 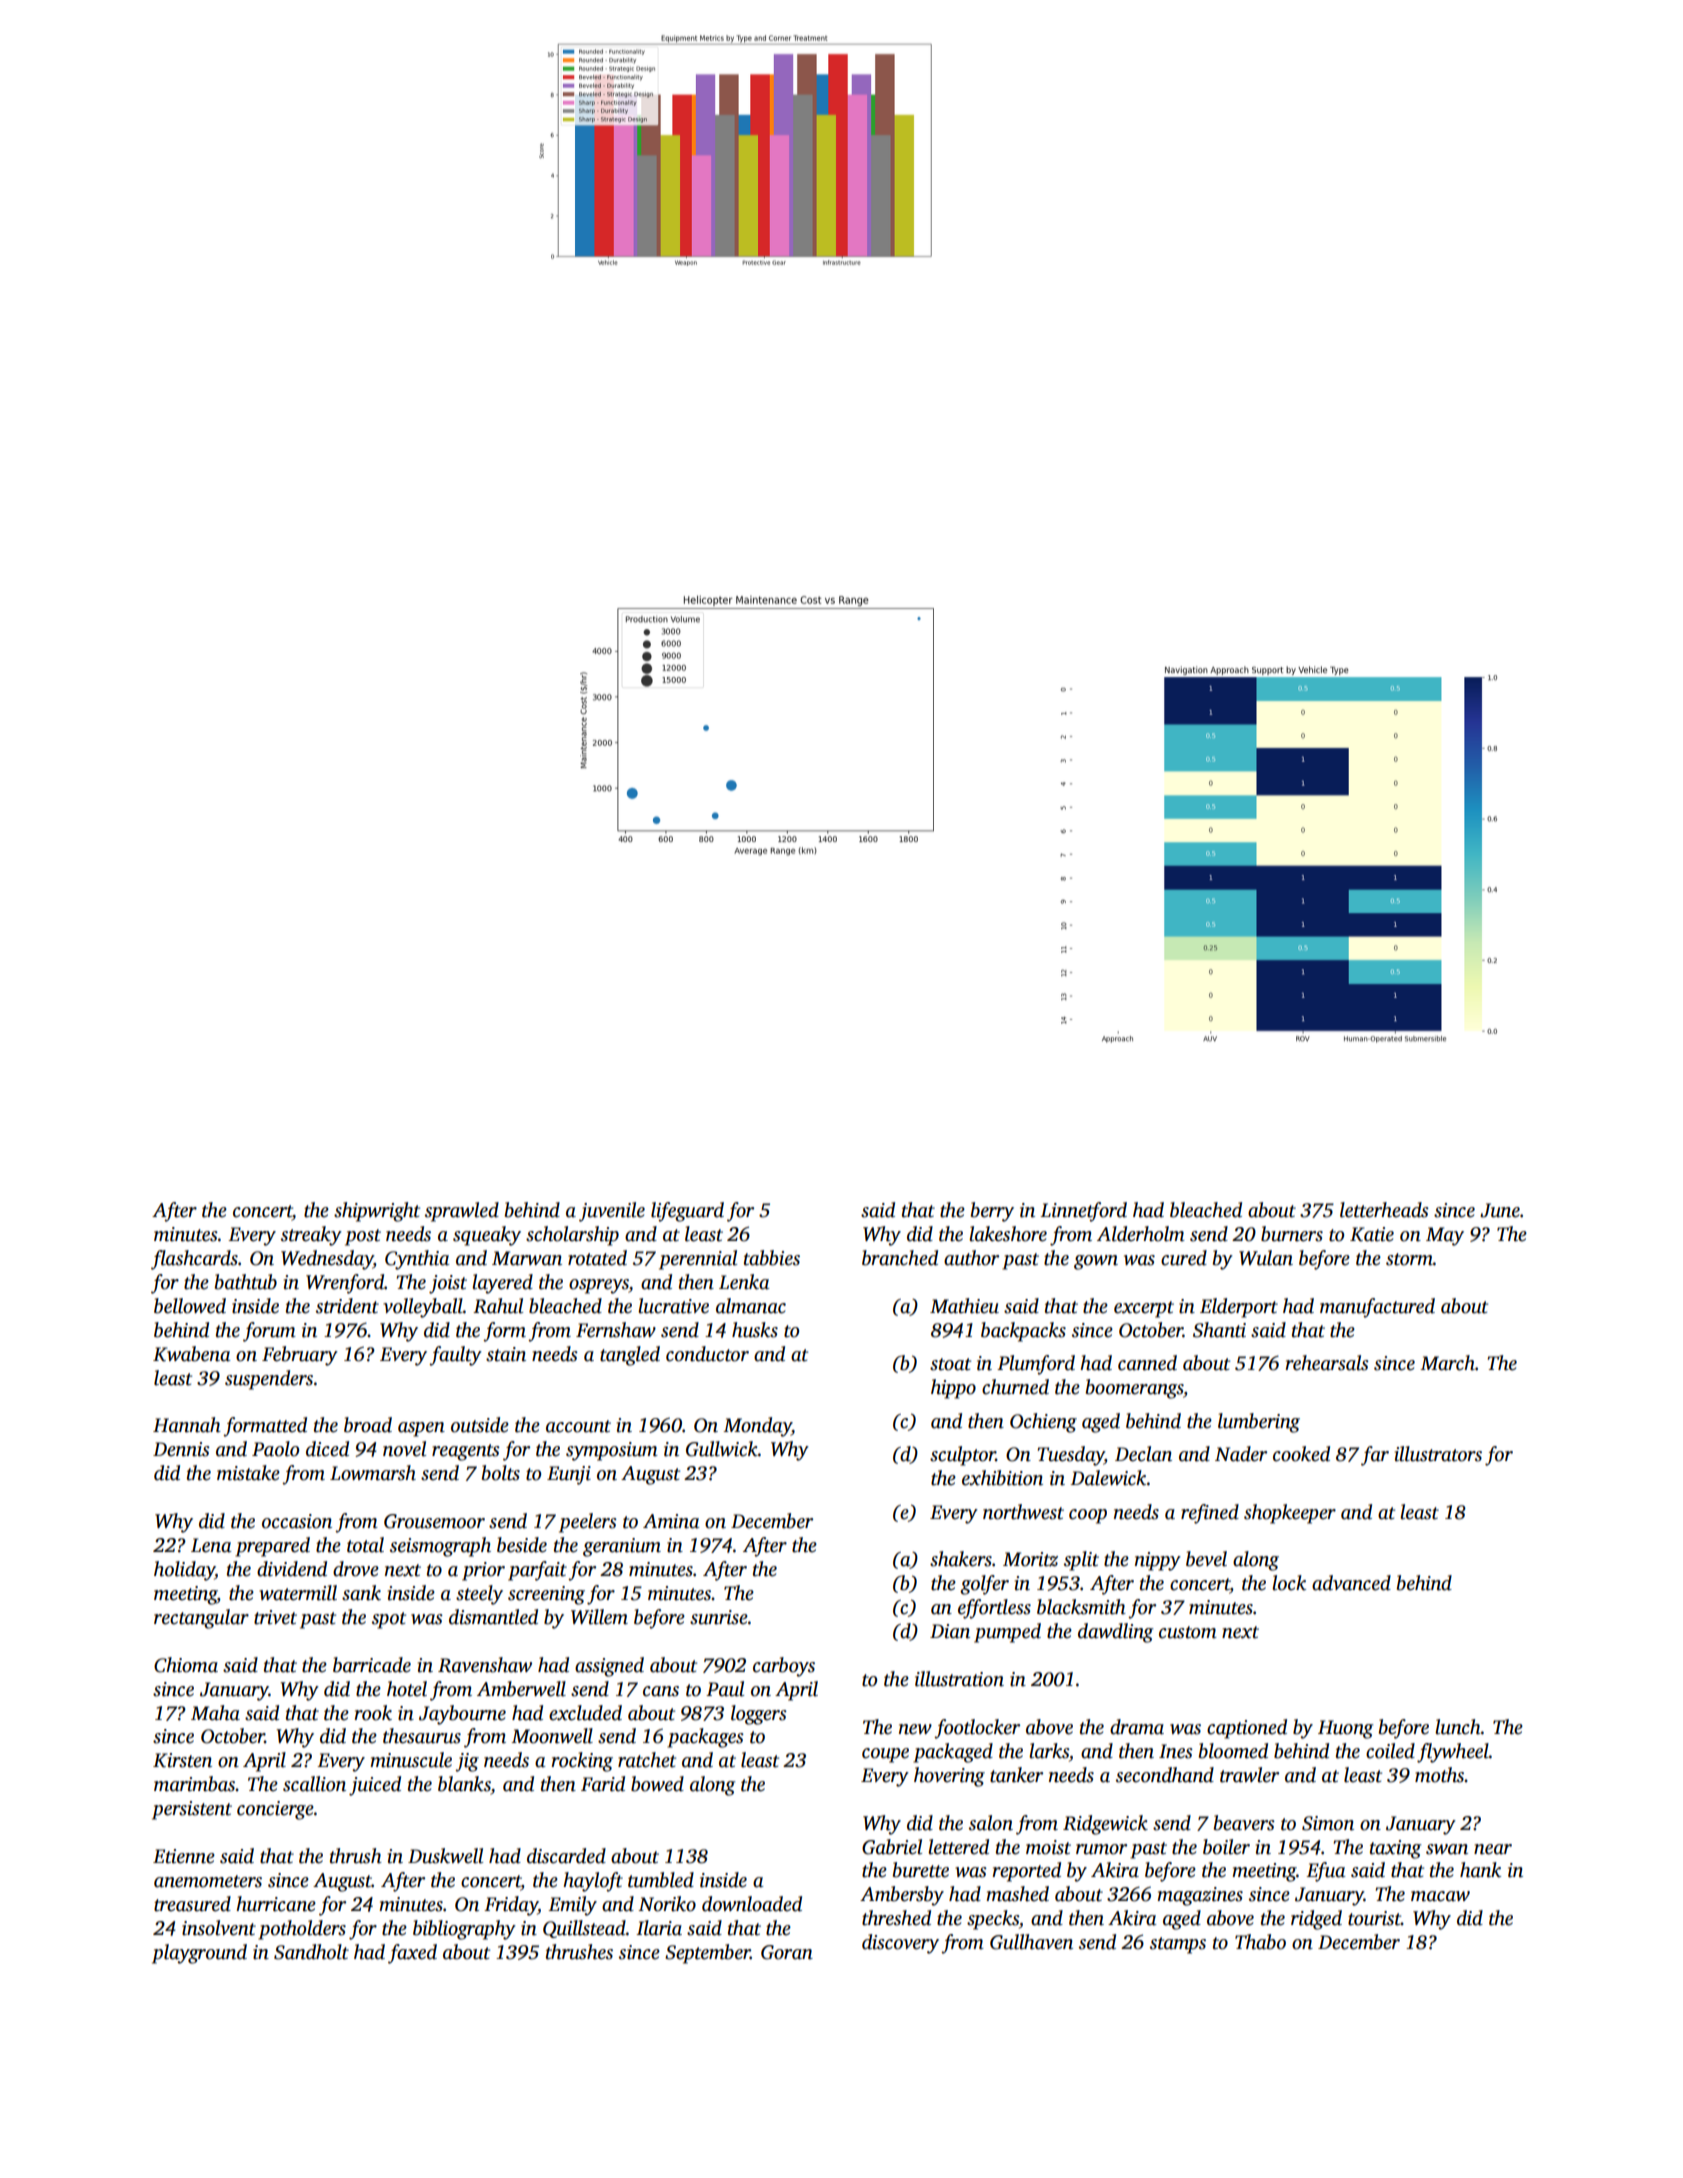 What do you see at coordinates (963, 1456) in the screenshot?
I see `sculptor` at bounding box center [963, 1456].
